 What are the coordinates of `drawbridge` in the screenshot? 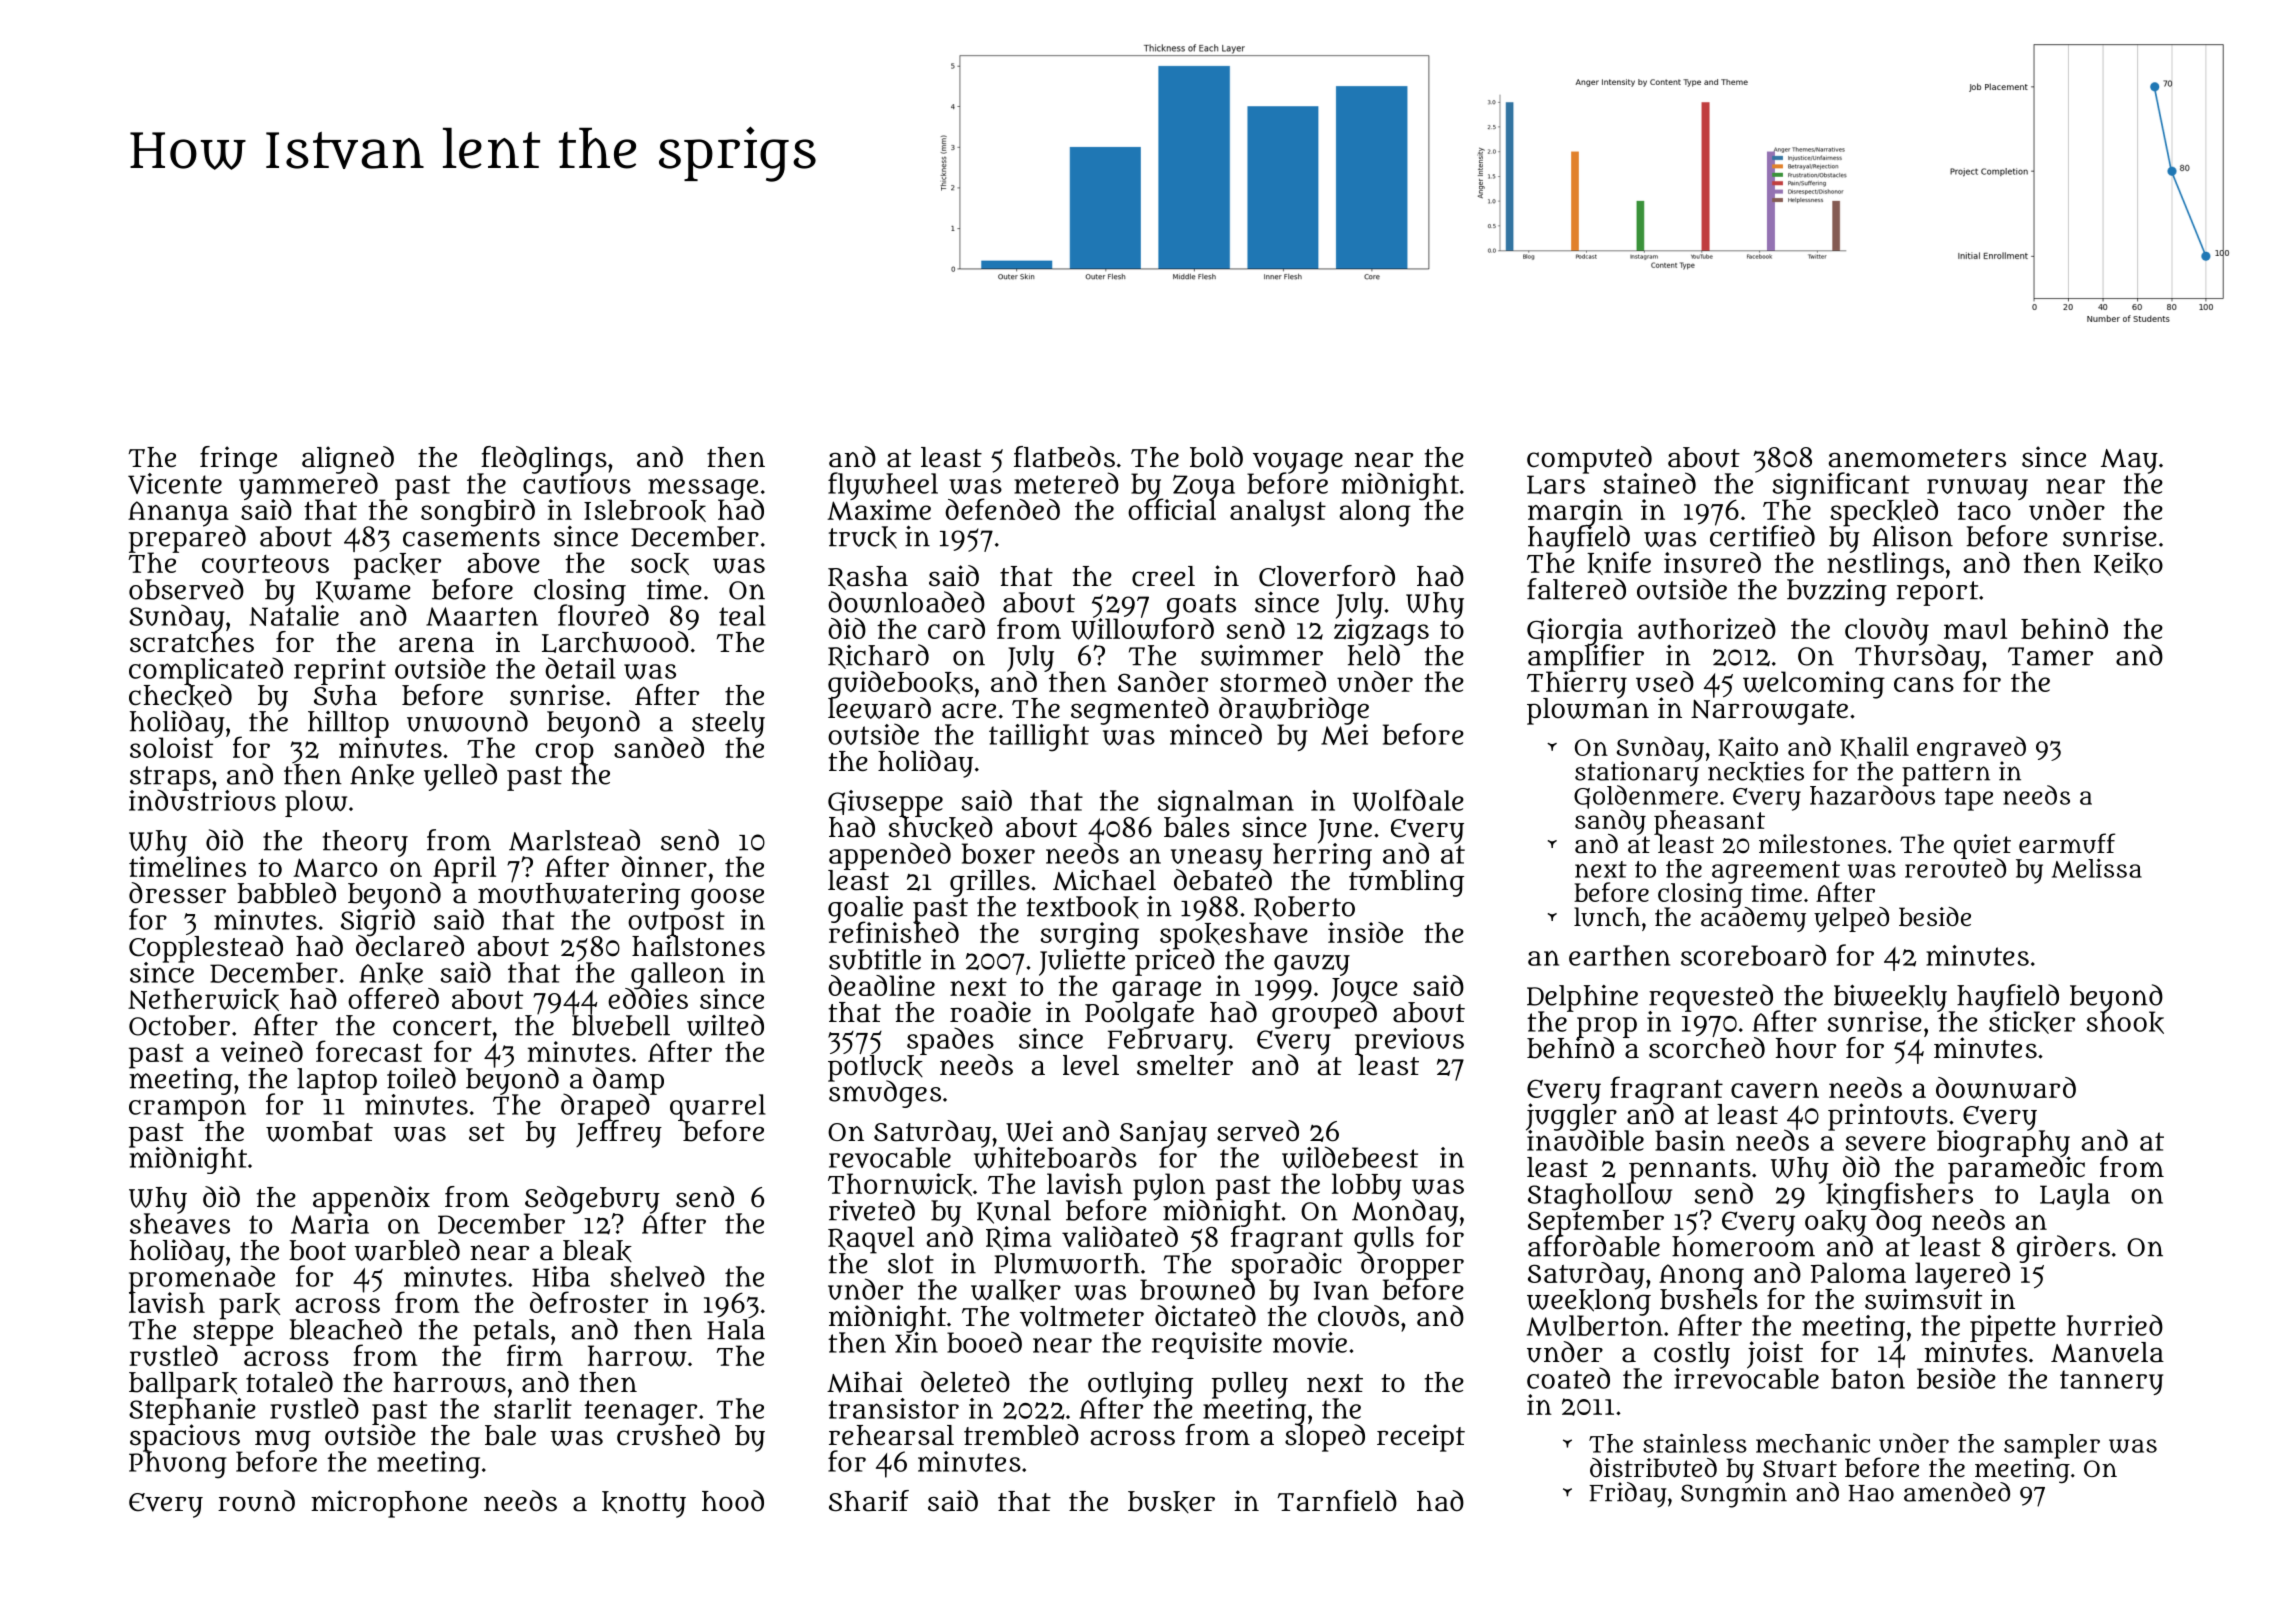 It's located at (1294, 710).
